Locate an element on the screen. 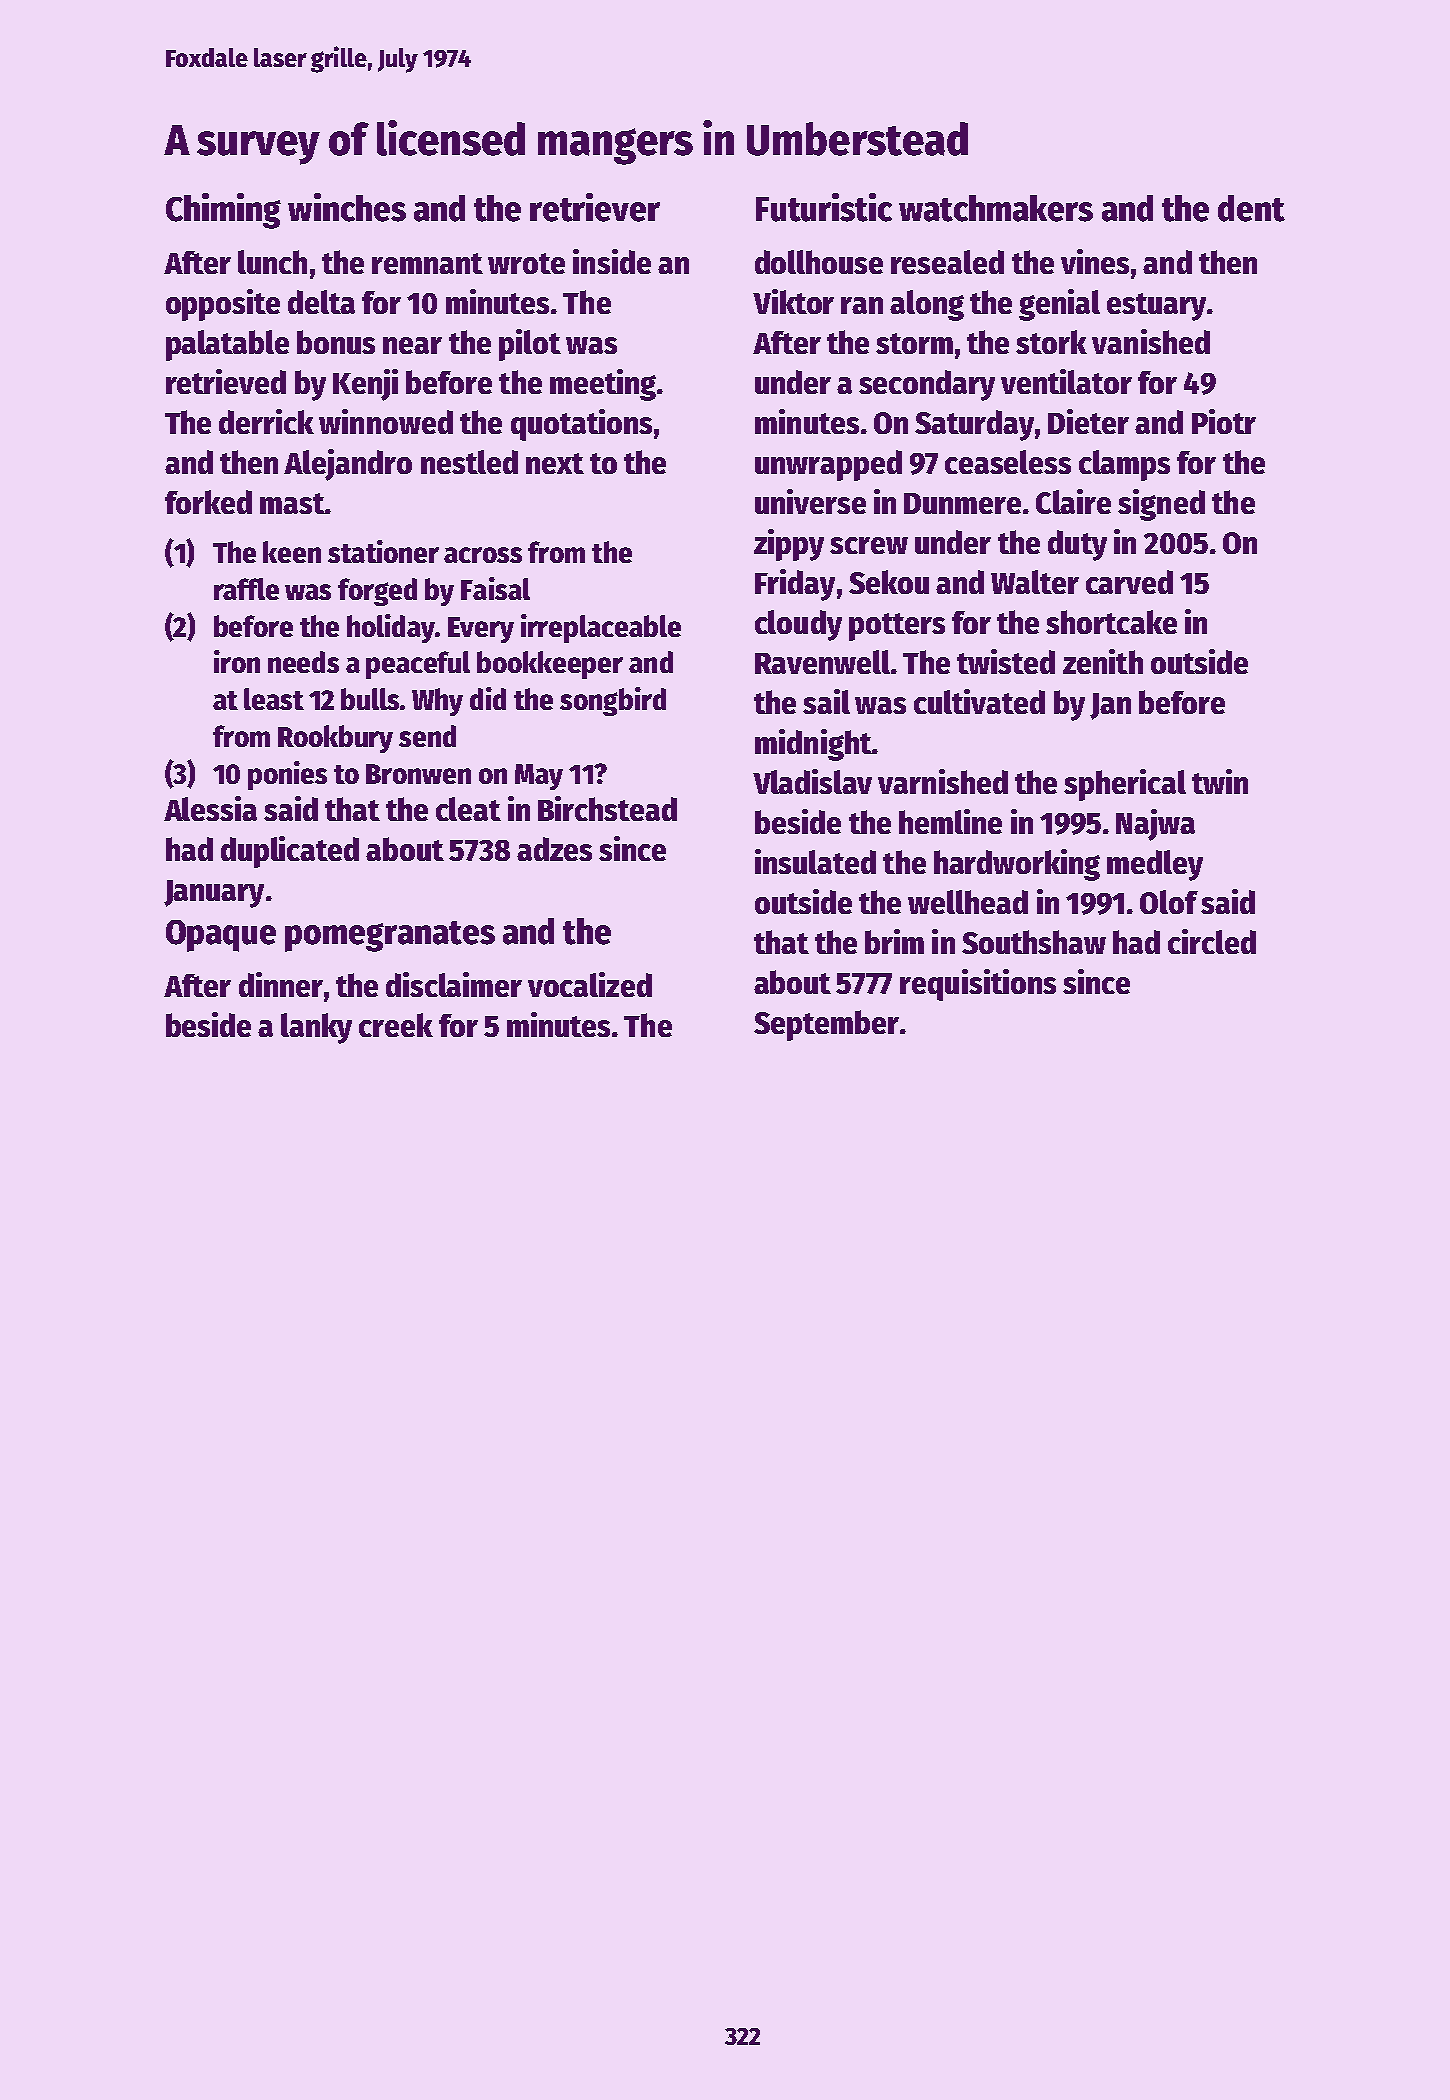 This screenshot has width=1450, height=2100. lanky is located at coordinates (316, 1028).
